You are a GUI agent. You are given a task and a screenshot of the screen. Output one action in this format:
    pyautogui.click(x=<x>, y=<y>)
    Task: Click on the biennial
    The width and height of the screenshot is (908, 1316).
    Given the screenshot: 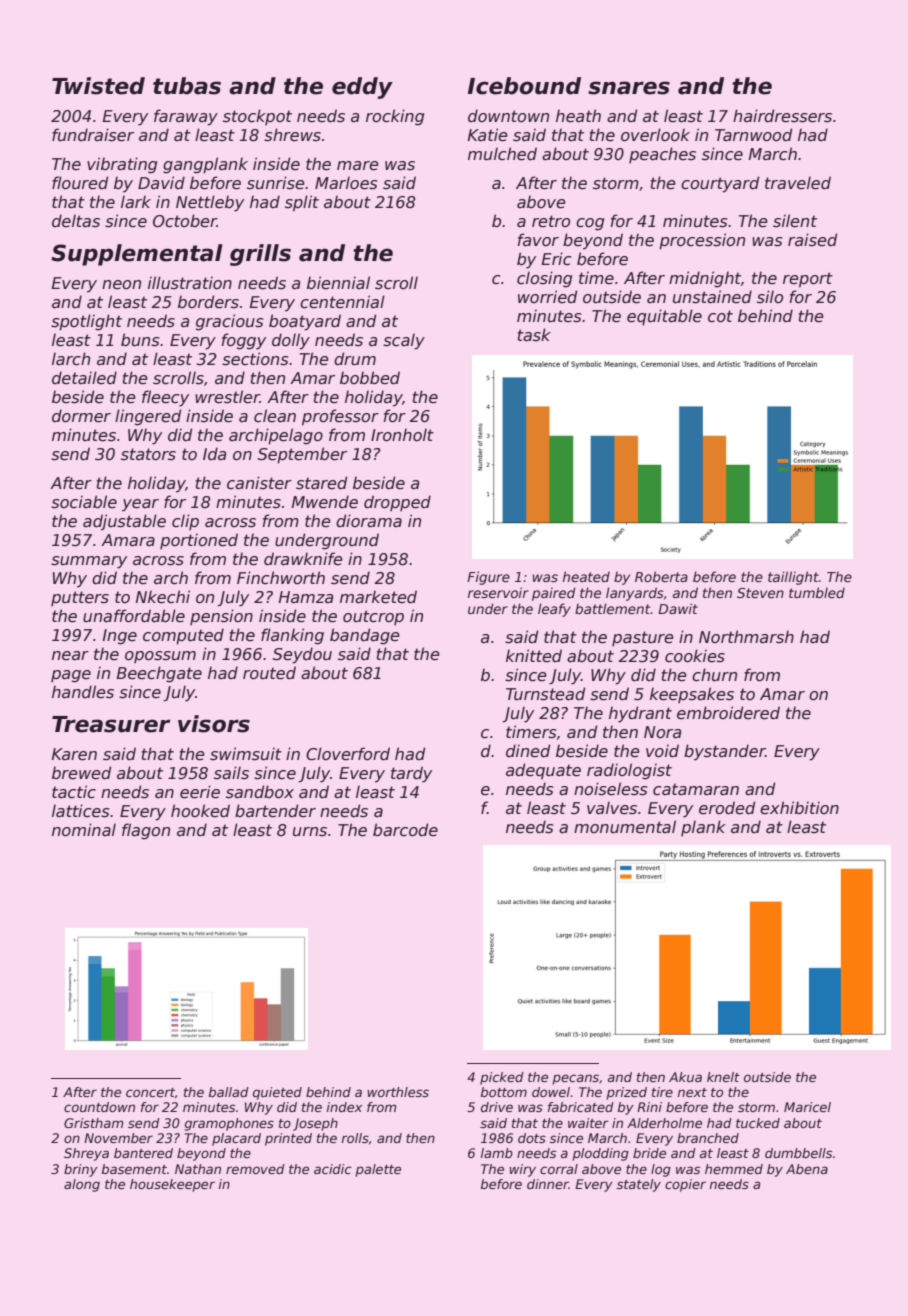 What is the action you would take?
    pyautogui.click(x=338, y=283)
